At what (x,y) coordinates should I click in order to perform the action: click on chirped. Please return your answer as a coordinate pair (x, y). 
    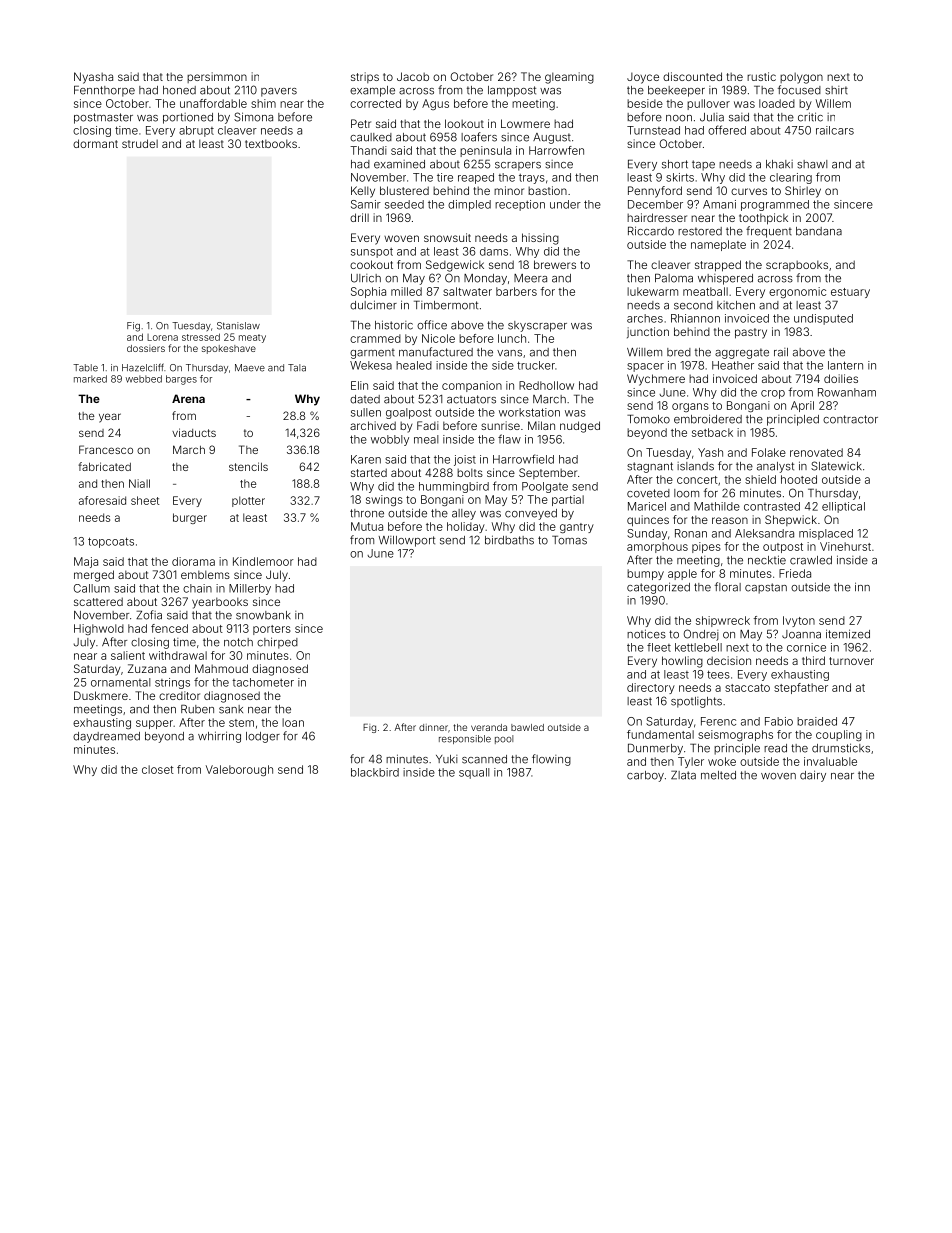
    Looking at the image, I should click on (277, 643).
